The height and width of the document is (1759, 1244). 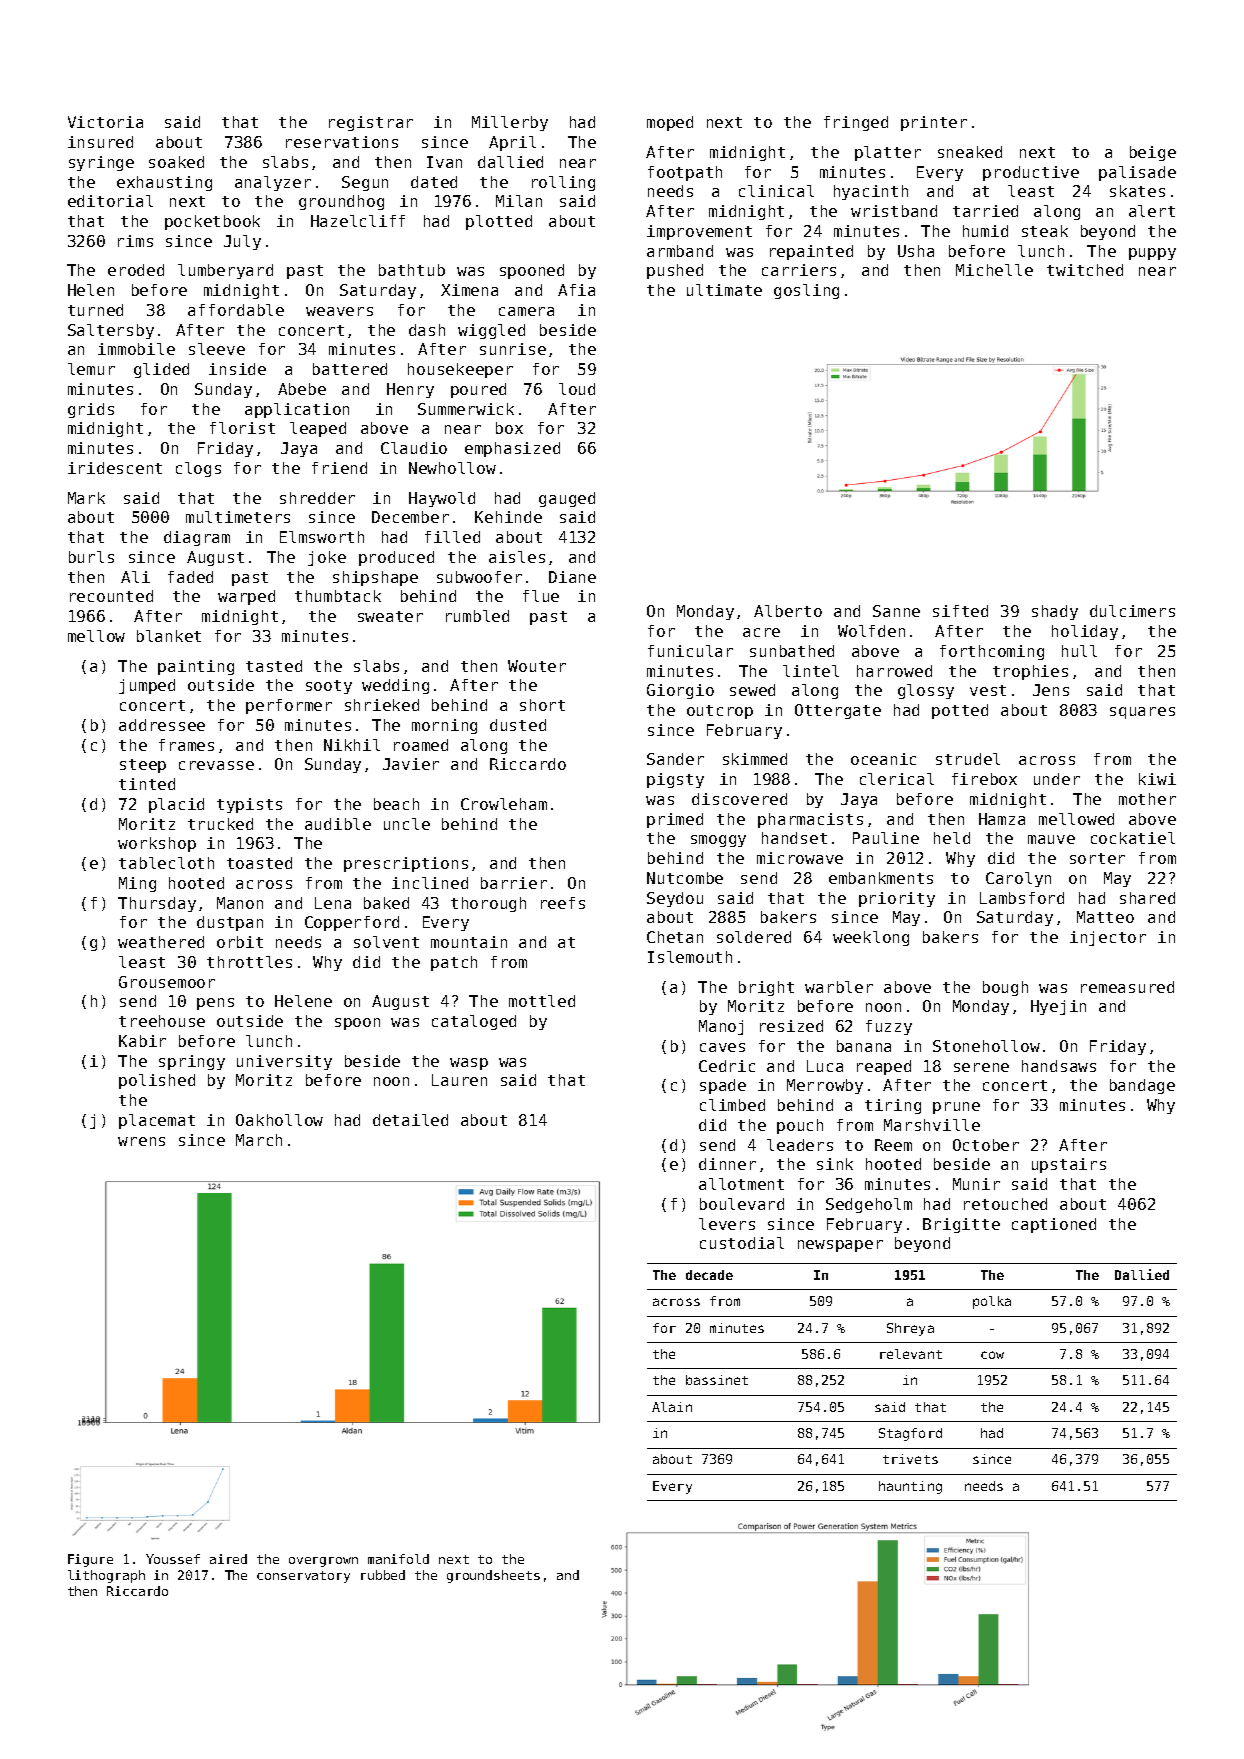 I want to click on lithograph, so click(x=106, y=1576).
